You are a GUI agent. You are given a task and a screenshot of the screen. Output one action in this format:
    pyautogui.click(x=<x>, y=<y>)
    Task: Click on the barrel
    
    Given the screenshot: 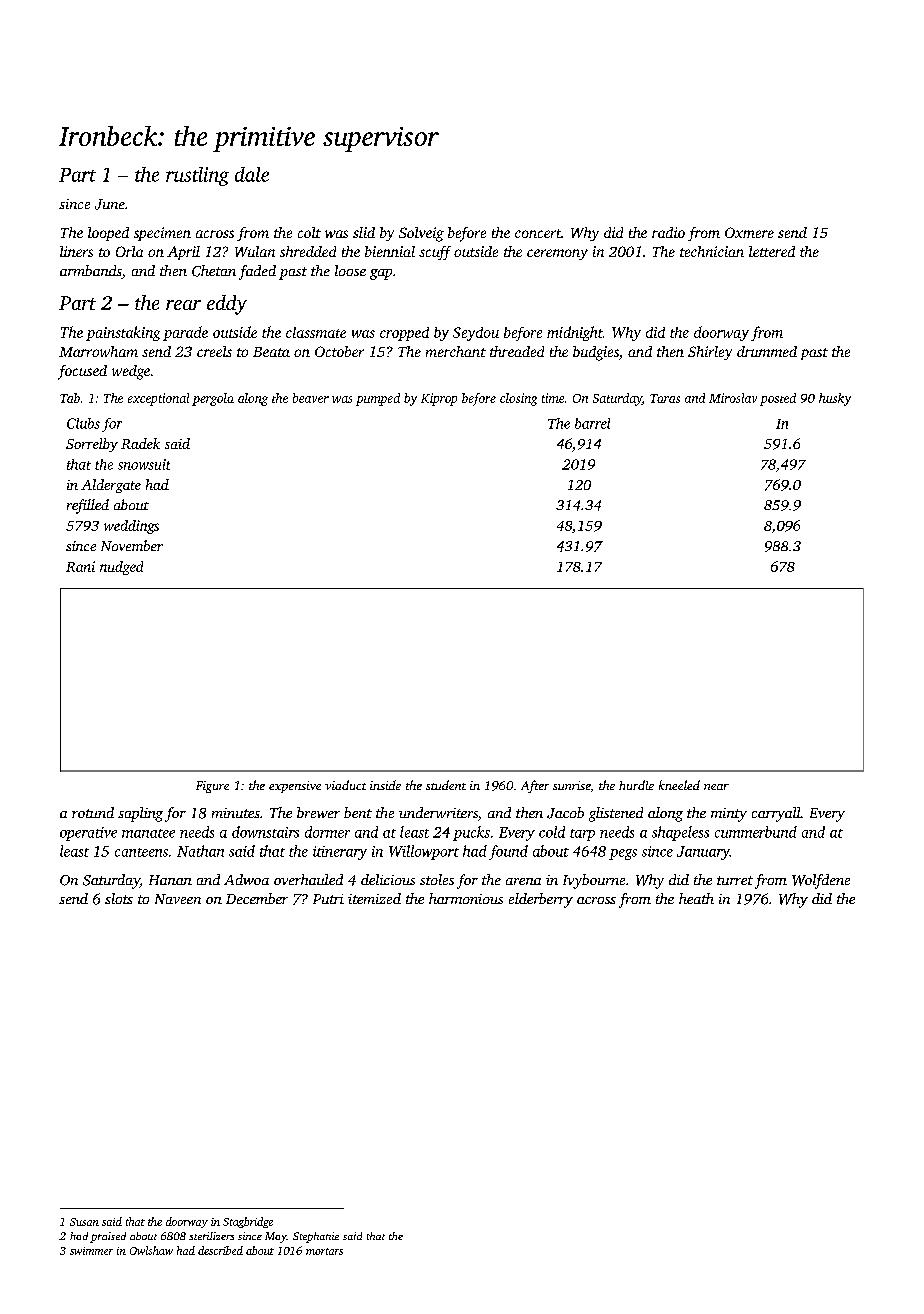 What is the action you would take?
    pyautogui.click(x=592, y=423)
